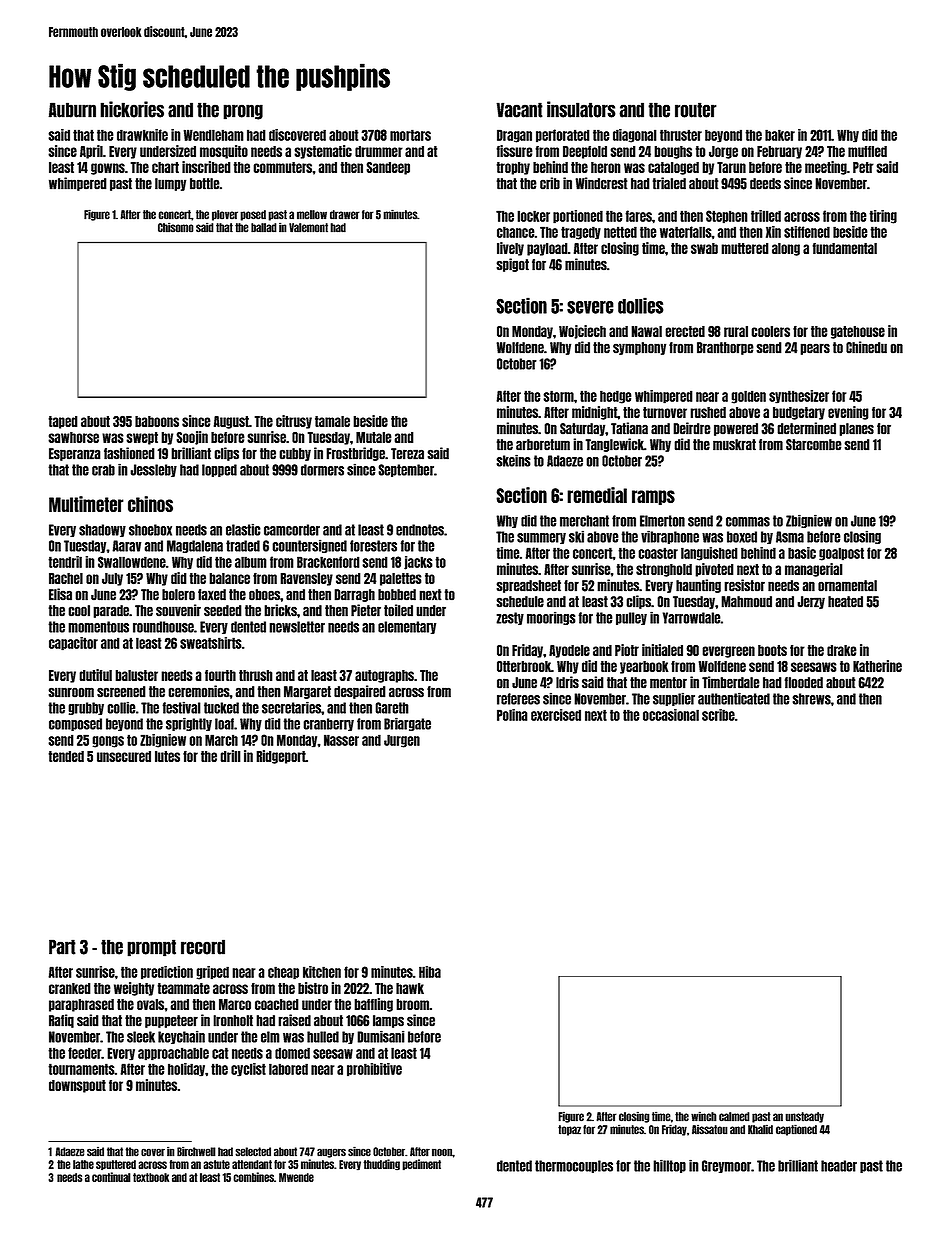  Describe the element at coordinates (308, 228) in the document. I see `Valemont` at that location.
